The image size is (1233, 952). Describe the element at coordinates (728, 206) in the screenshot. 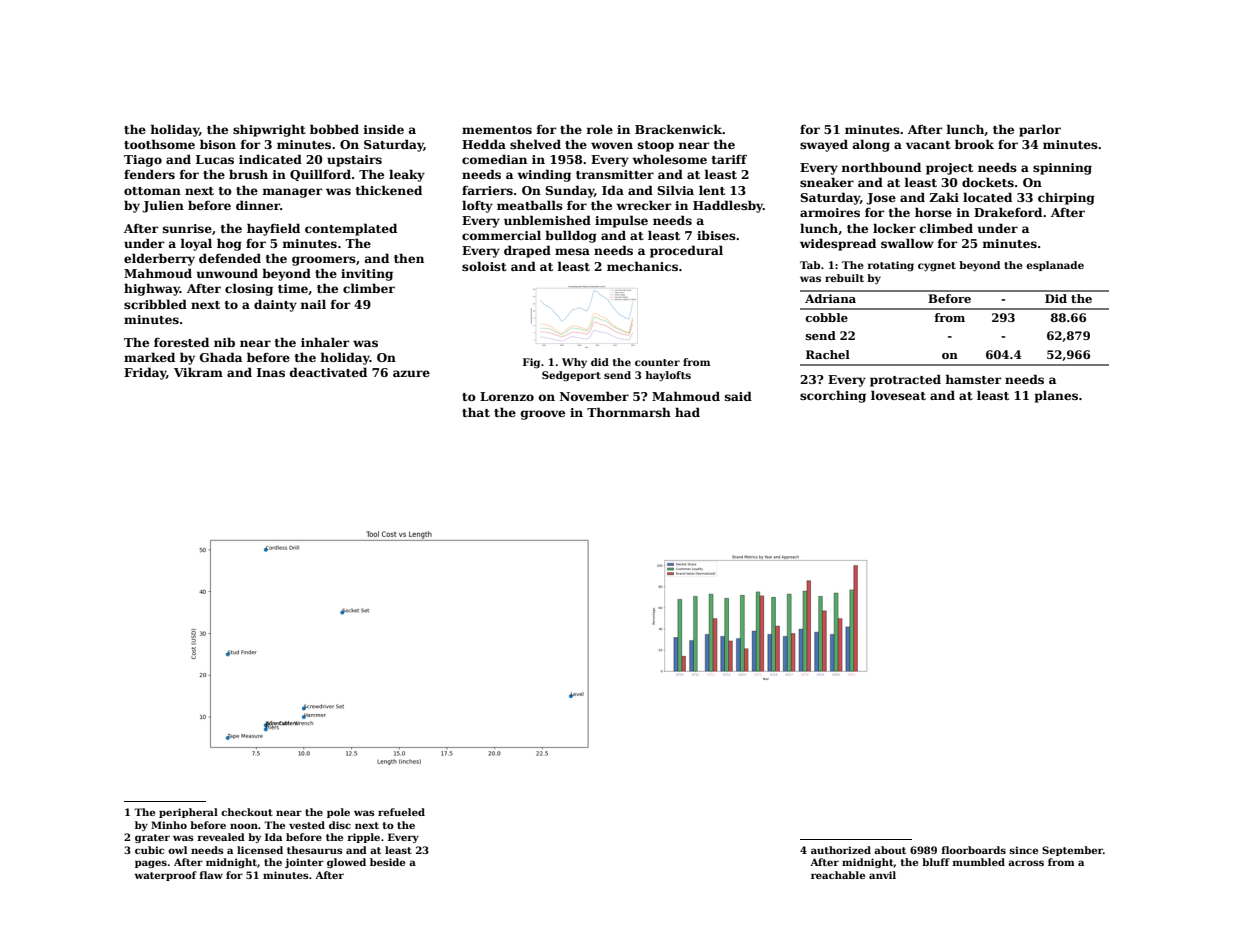

I see `Haddlesby` at that location.
